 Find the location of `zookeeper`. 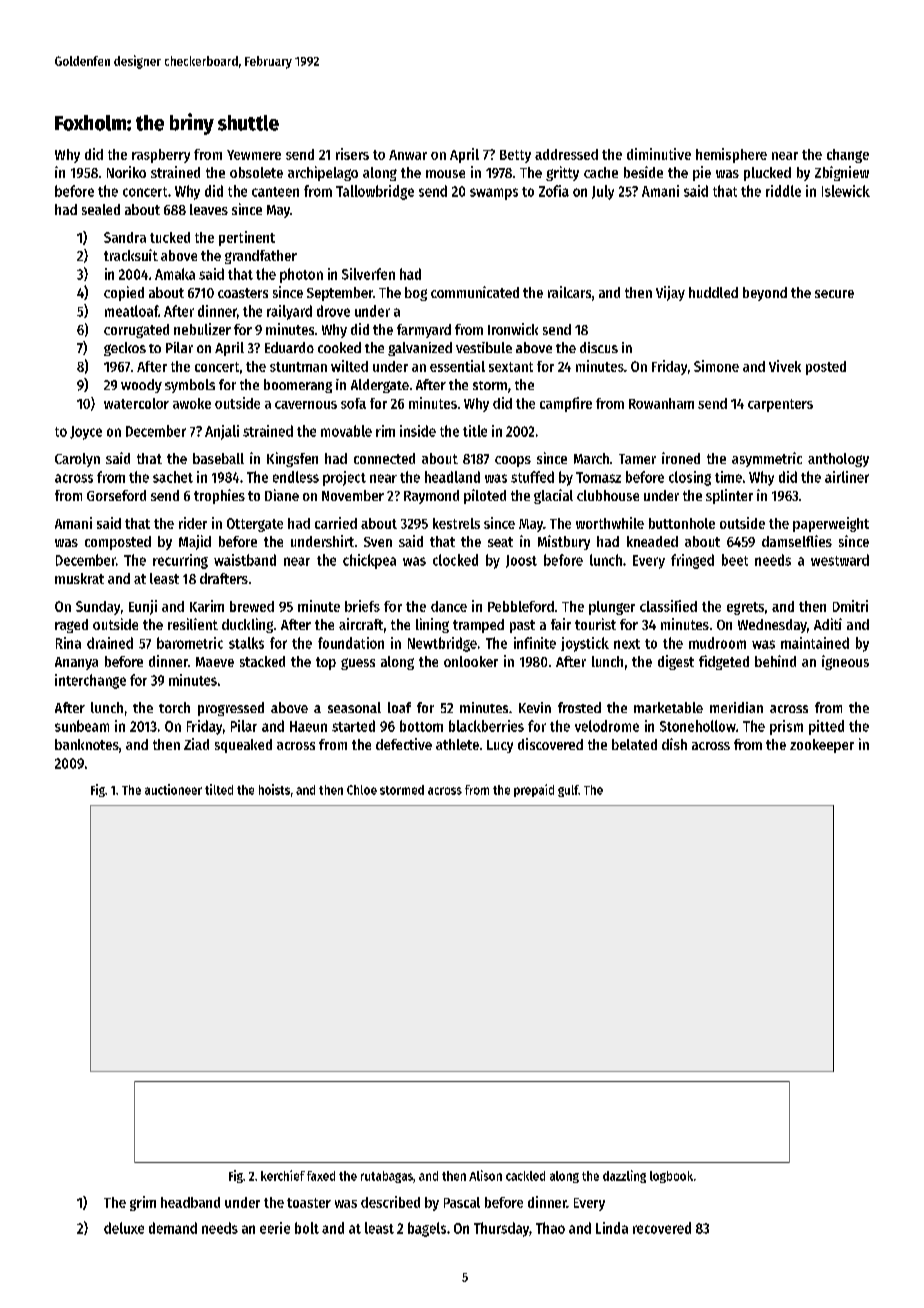

zookeeper is located at coordinates (822, 746).
